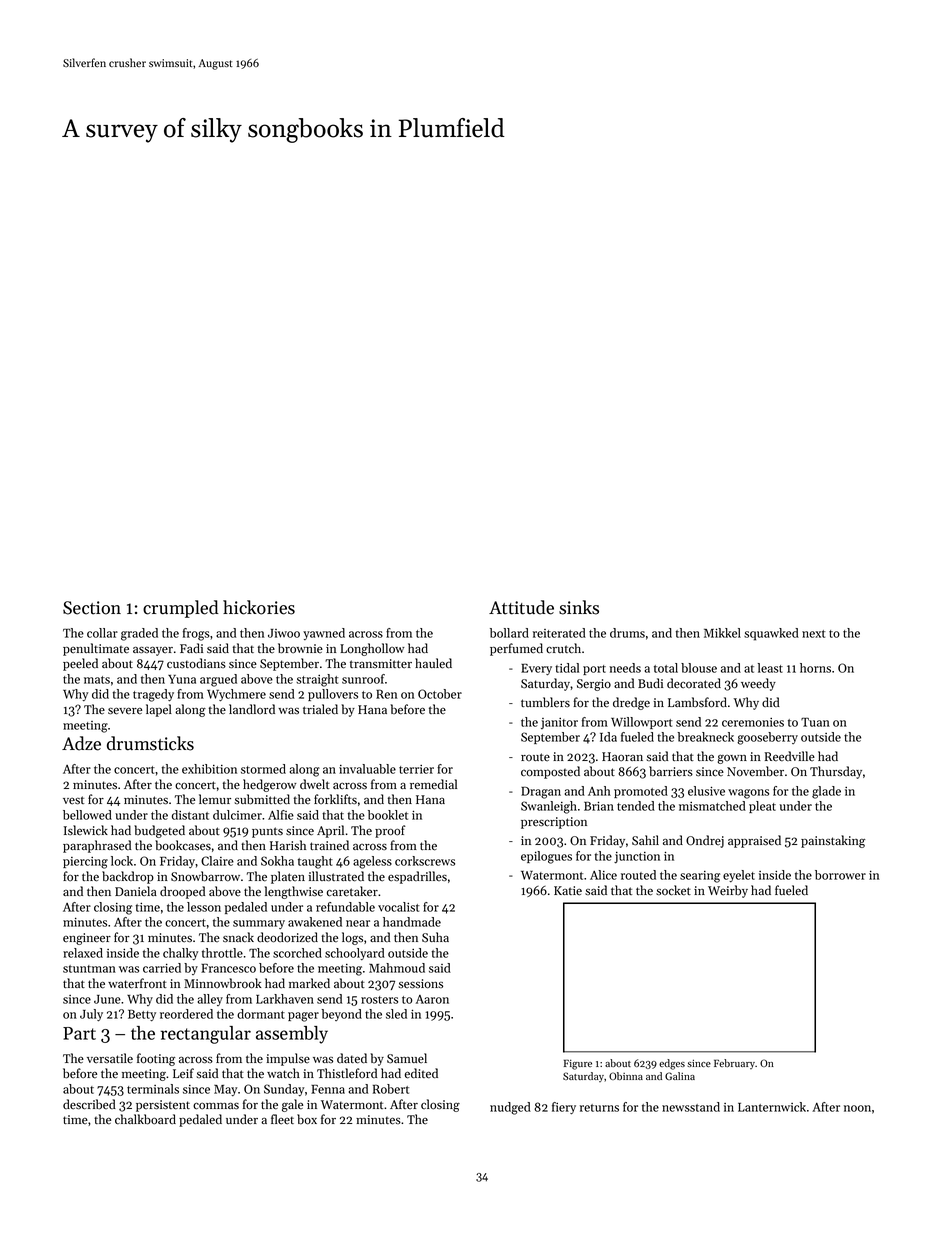 The width and height of the screenshot is (952, 1233). I want to click on June, so click(107, 999).
